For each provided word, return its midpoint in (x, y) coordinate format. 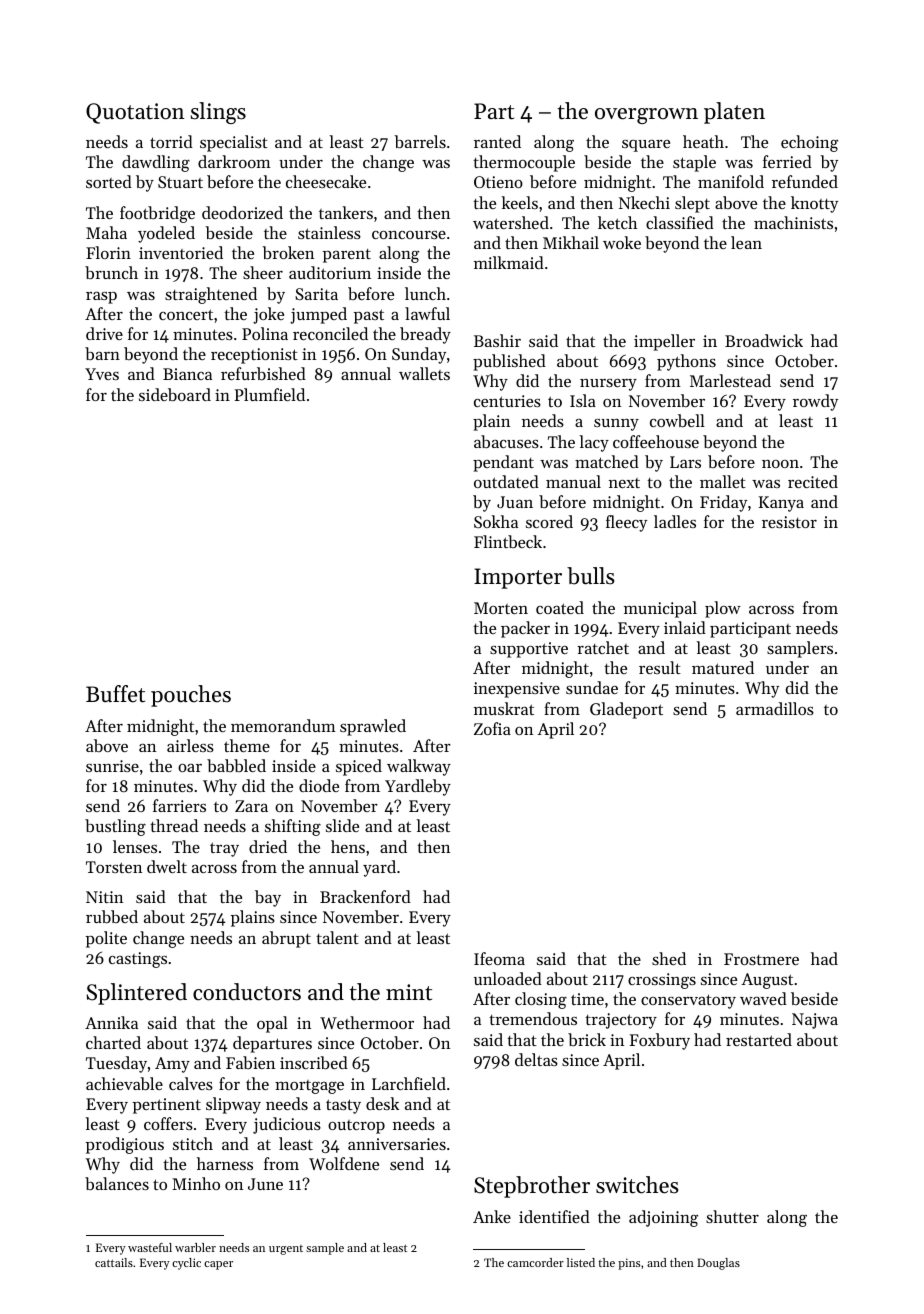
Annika (111, 1022)
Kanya (781, 504)
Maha (106, 232)
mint (409, 992)
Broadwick (764, 340)
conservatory (688, 1001)
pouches (191, 696)
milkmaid (509, 262)
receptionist (254, 356)
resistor (789, 522)
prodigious (125, 1145)
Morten (501, 608)
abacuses (506, 441)
